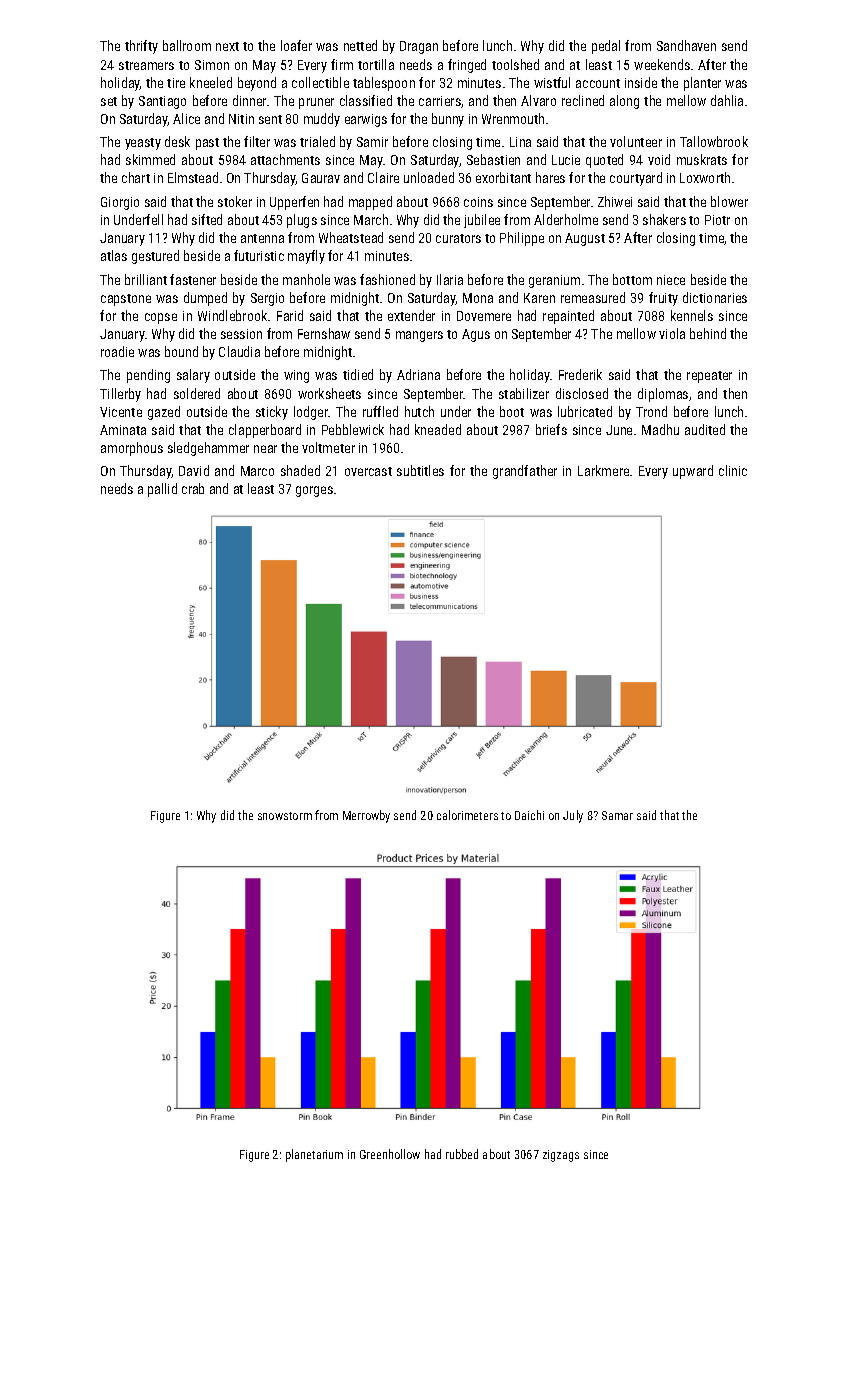  Describe the element at coordinates (285, 816) in the screenshot. I see `snowstorm` at that location.
